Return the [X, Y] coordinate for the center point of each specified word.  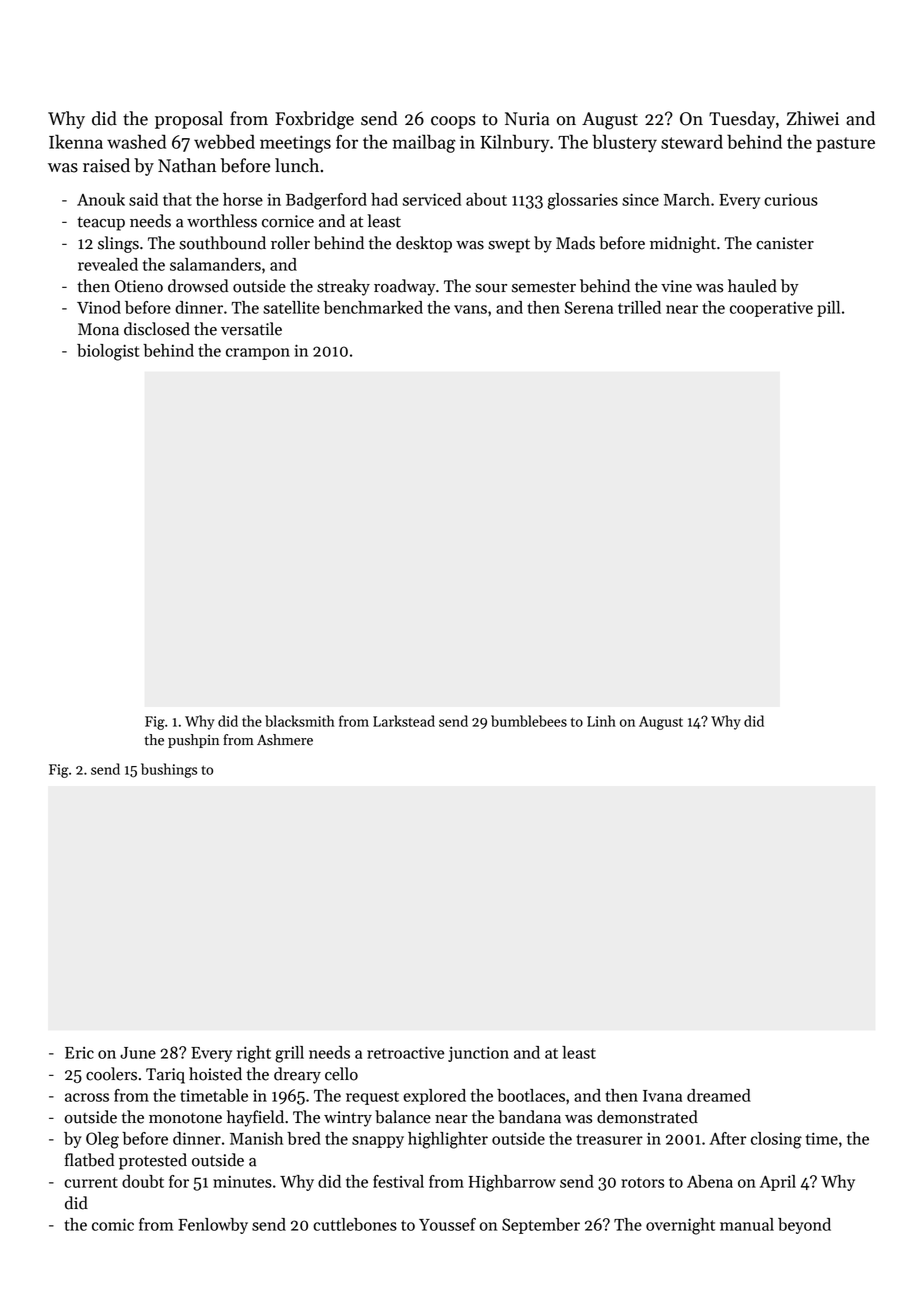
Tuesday [742, 120]
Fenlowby [213, 1226]
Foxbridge [314, 120]
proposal [189, 120]
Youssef [447, 1224]
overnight [680, 1226]
